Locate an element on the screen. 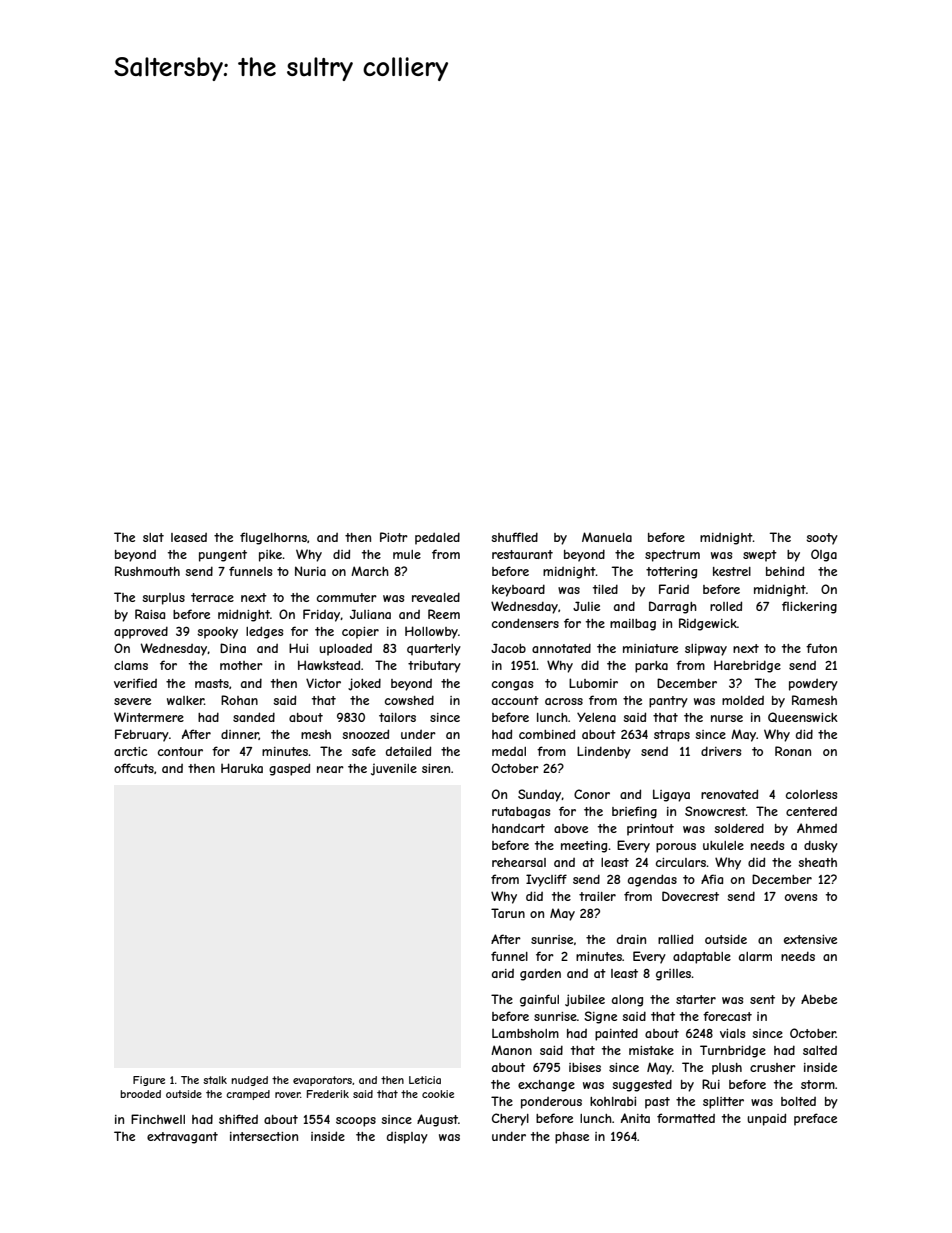 The image size is (952, 1233). commuter is located at coordinates (347, 597).
